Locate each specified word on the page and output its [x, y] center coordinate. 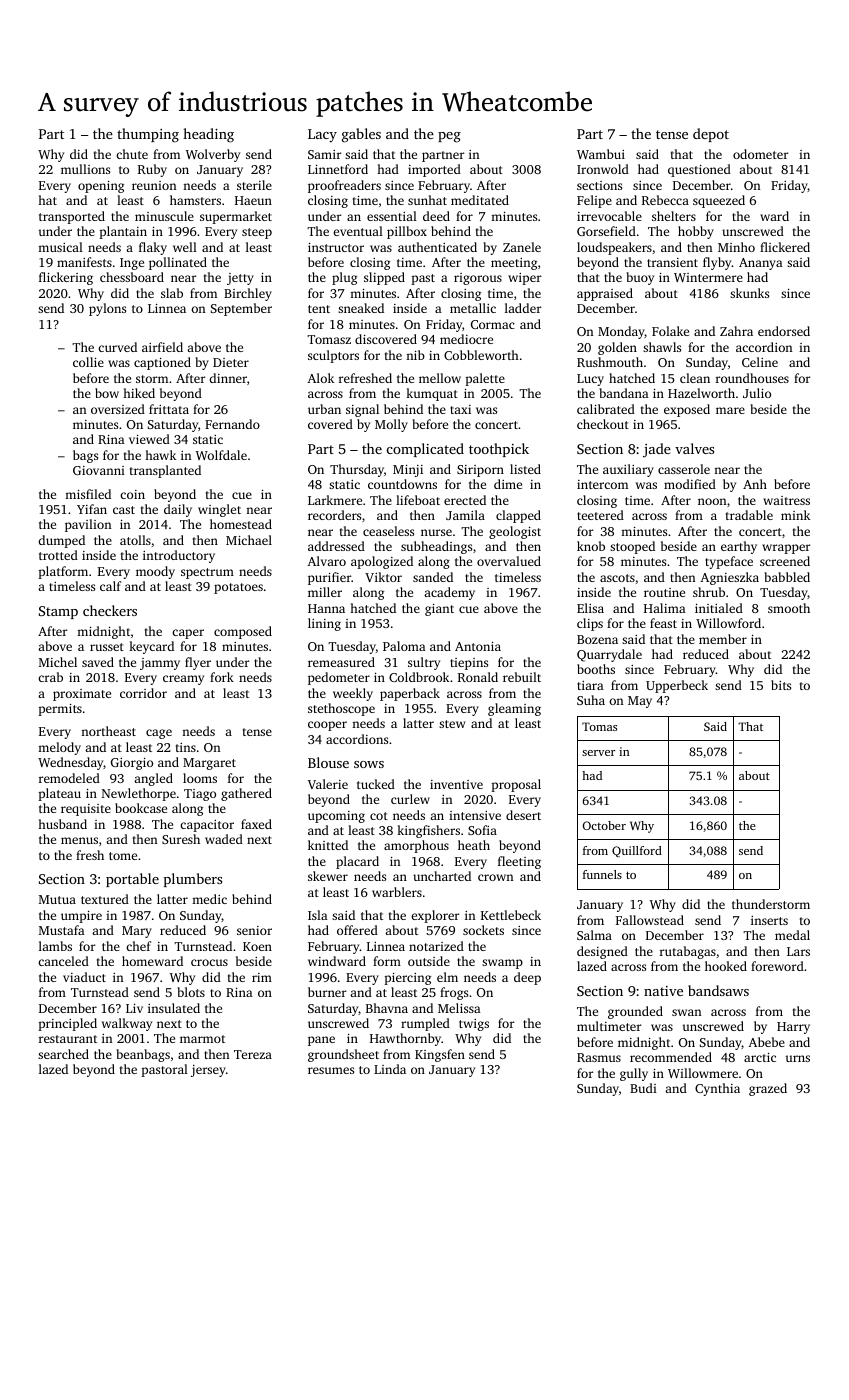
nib [415, 355]
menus [79, 840]
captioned [162, 363]
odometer [761, 154]
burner [327, 992]
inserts [769, 920]
